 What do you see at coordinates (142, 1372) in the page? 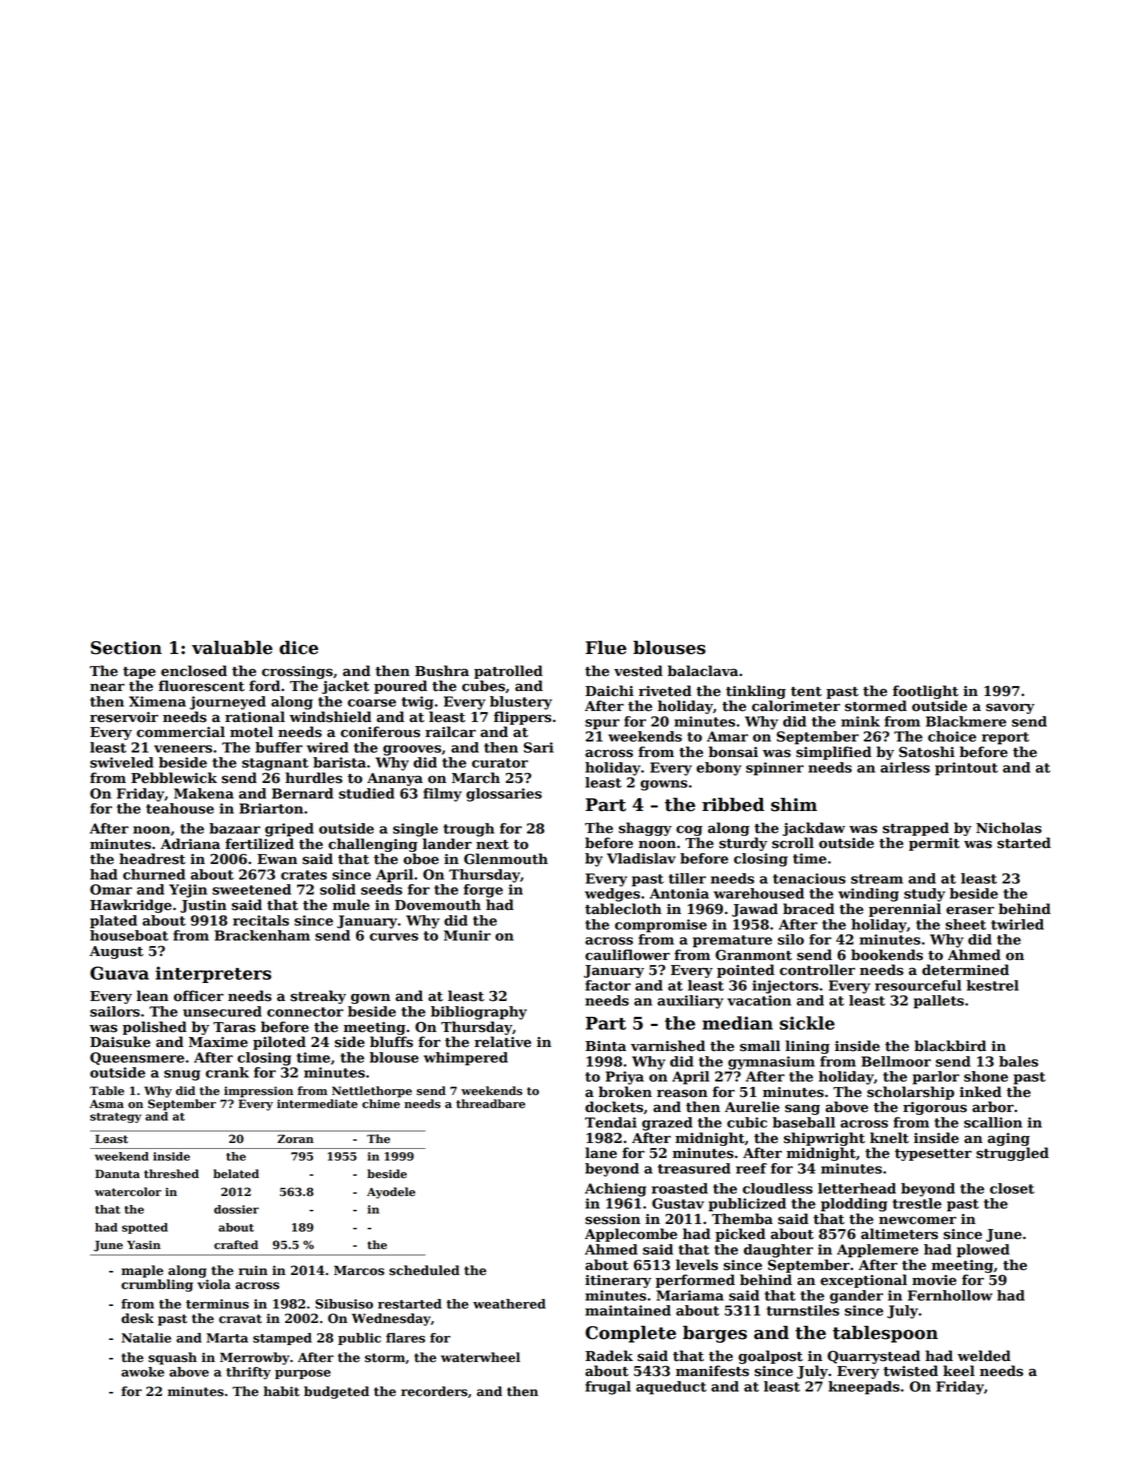
I see `awoke` at bounding box center [142, 1372].
